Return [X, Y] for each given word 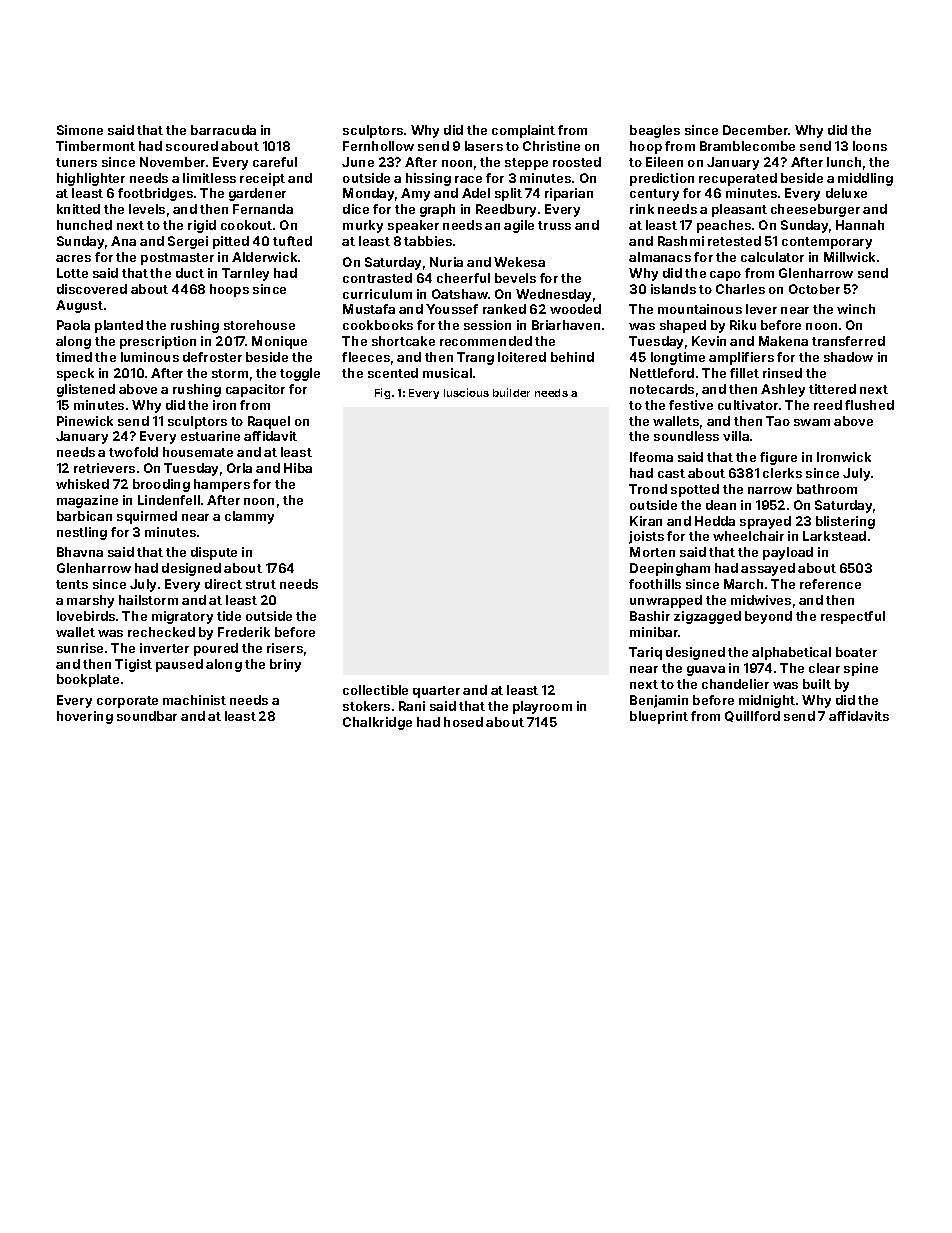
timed [74, 357]
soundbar [147, 716]
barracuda [223, 130]
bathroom [827, 489]
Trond [648, 489]
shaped [683, 326]
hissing [428, 179]
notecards [662, 389]
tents [72, 584]
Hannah [860, 225]
